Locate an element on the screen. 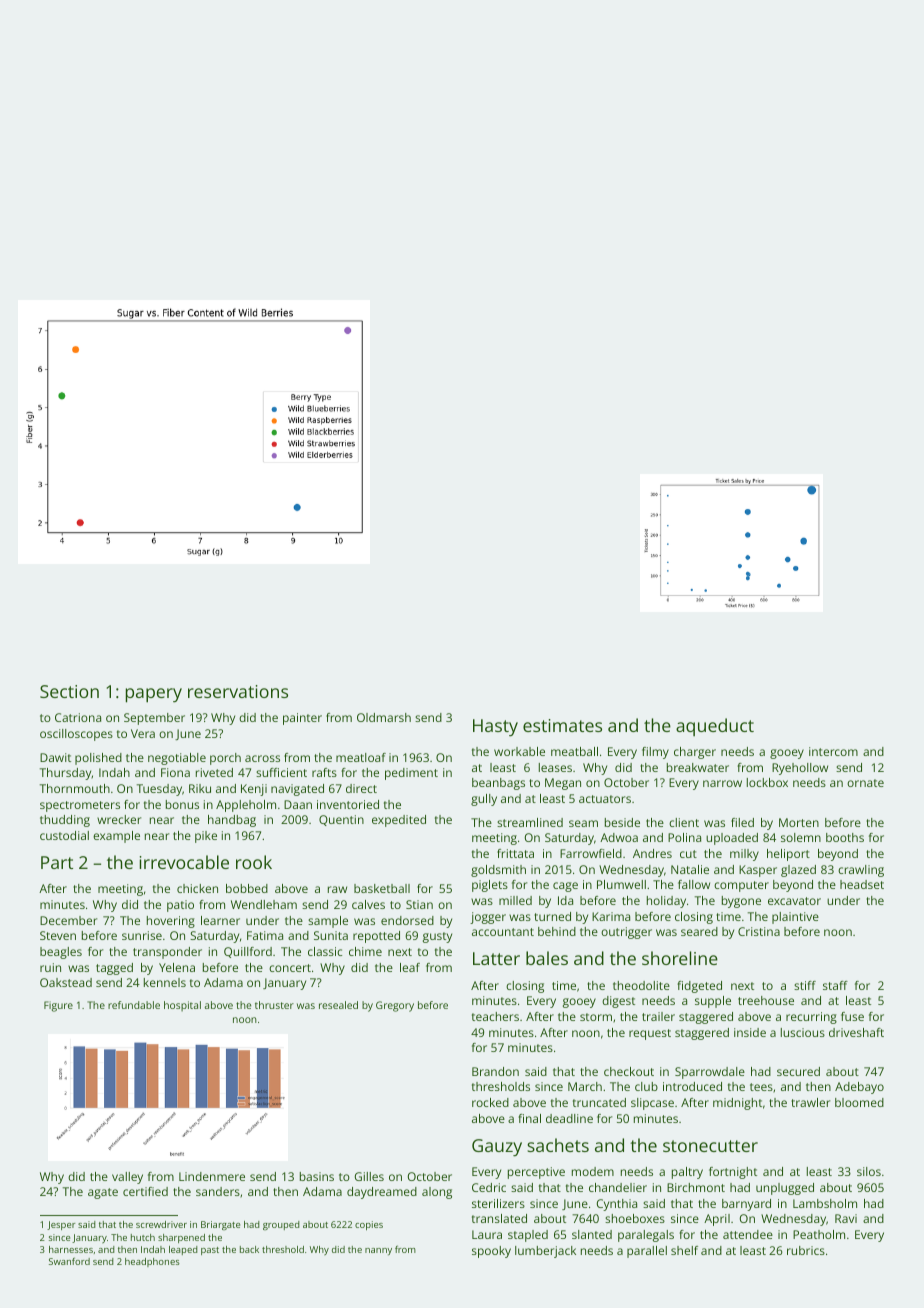  digest is located at coordinates (618, 1002).
